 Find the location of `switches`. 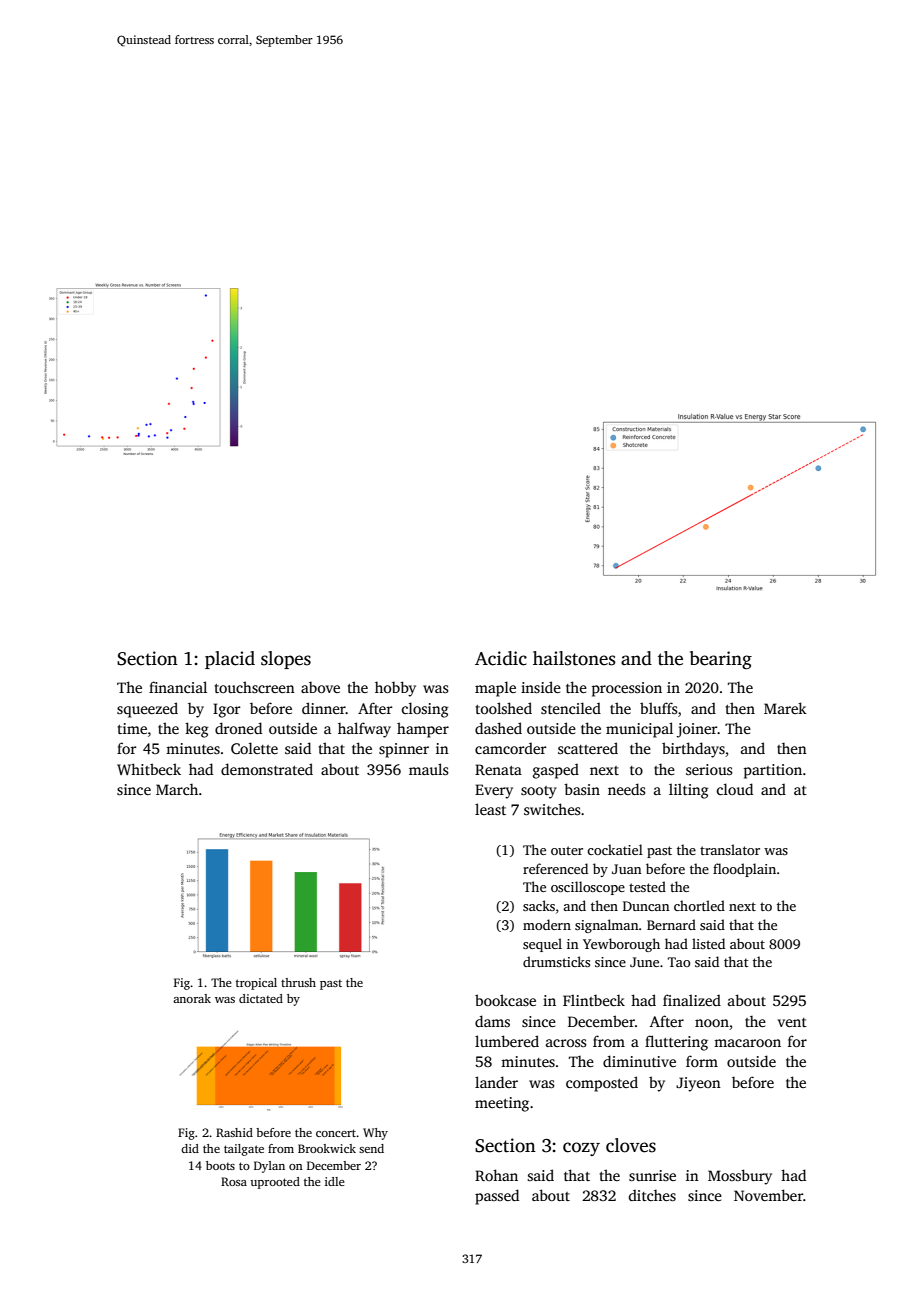

switches is located at coordinates (552, 809).
